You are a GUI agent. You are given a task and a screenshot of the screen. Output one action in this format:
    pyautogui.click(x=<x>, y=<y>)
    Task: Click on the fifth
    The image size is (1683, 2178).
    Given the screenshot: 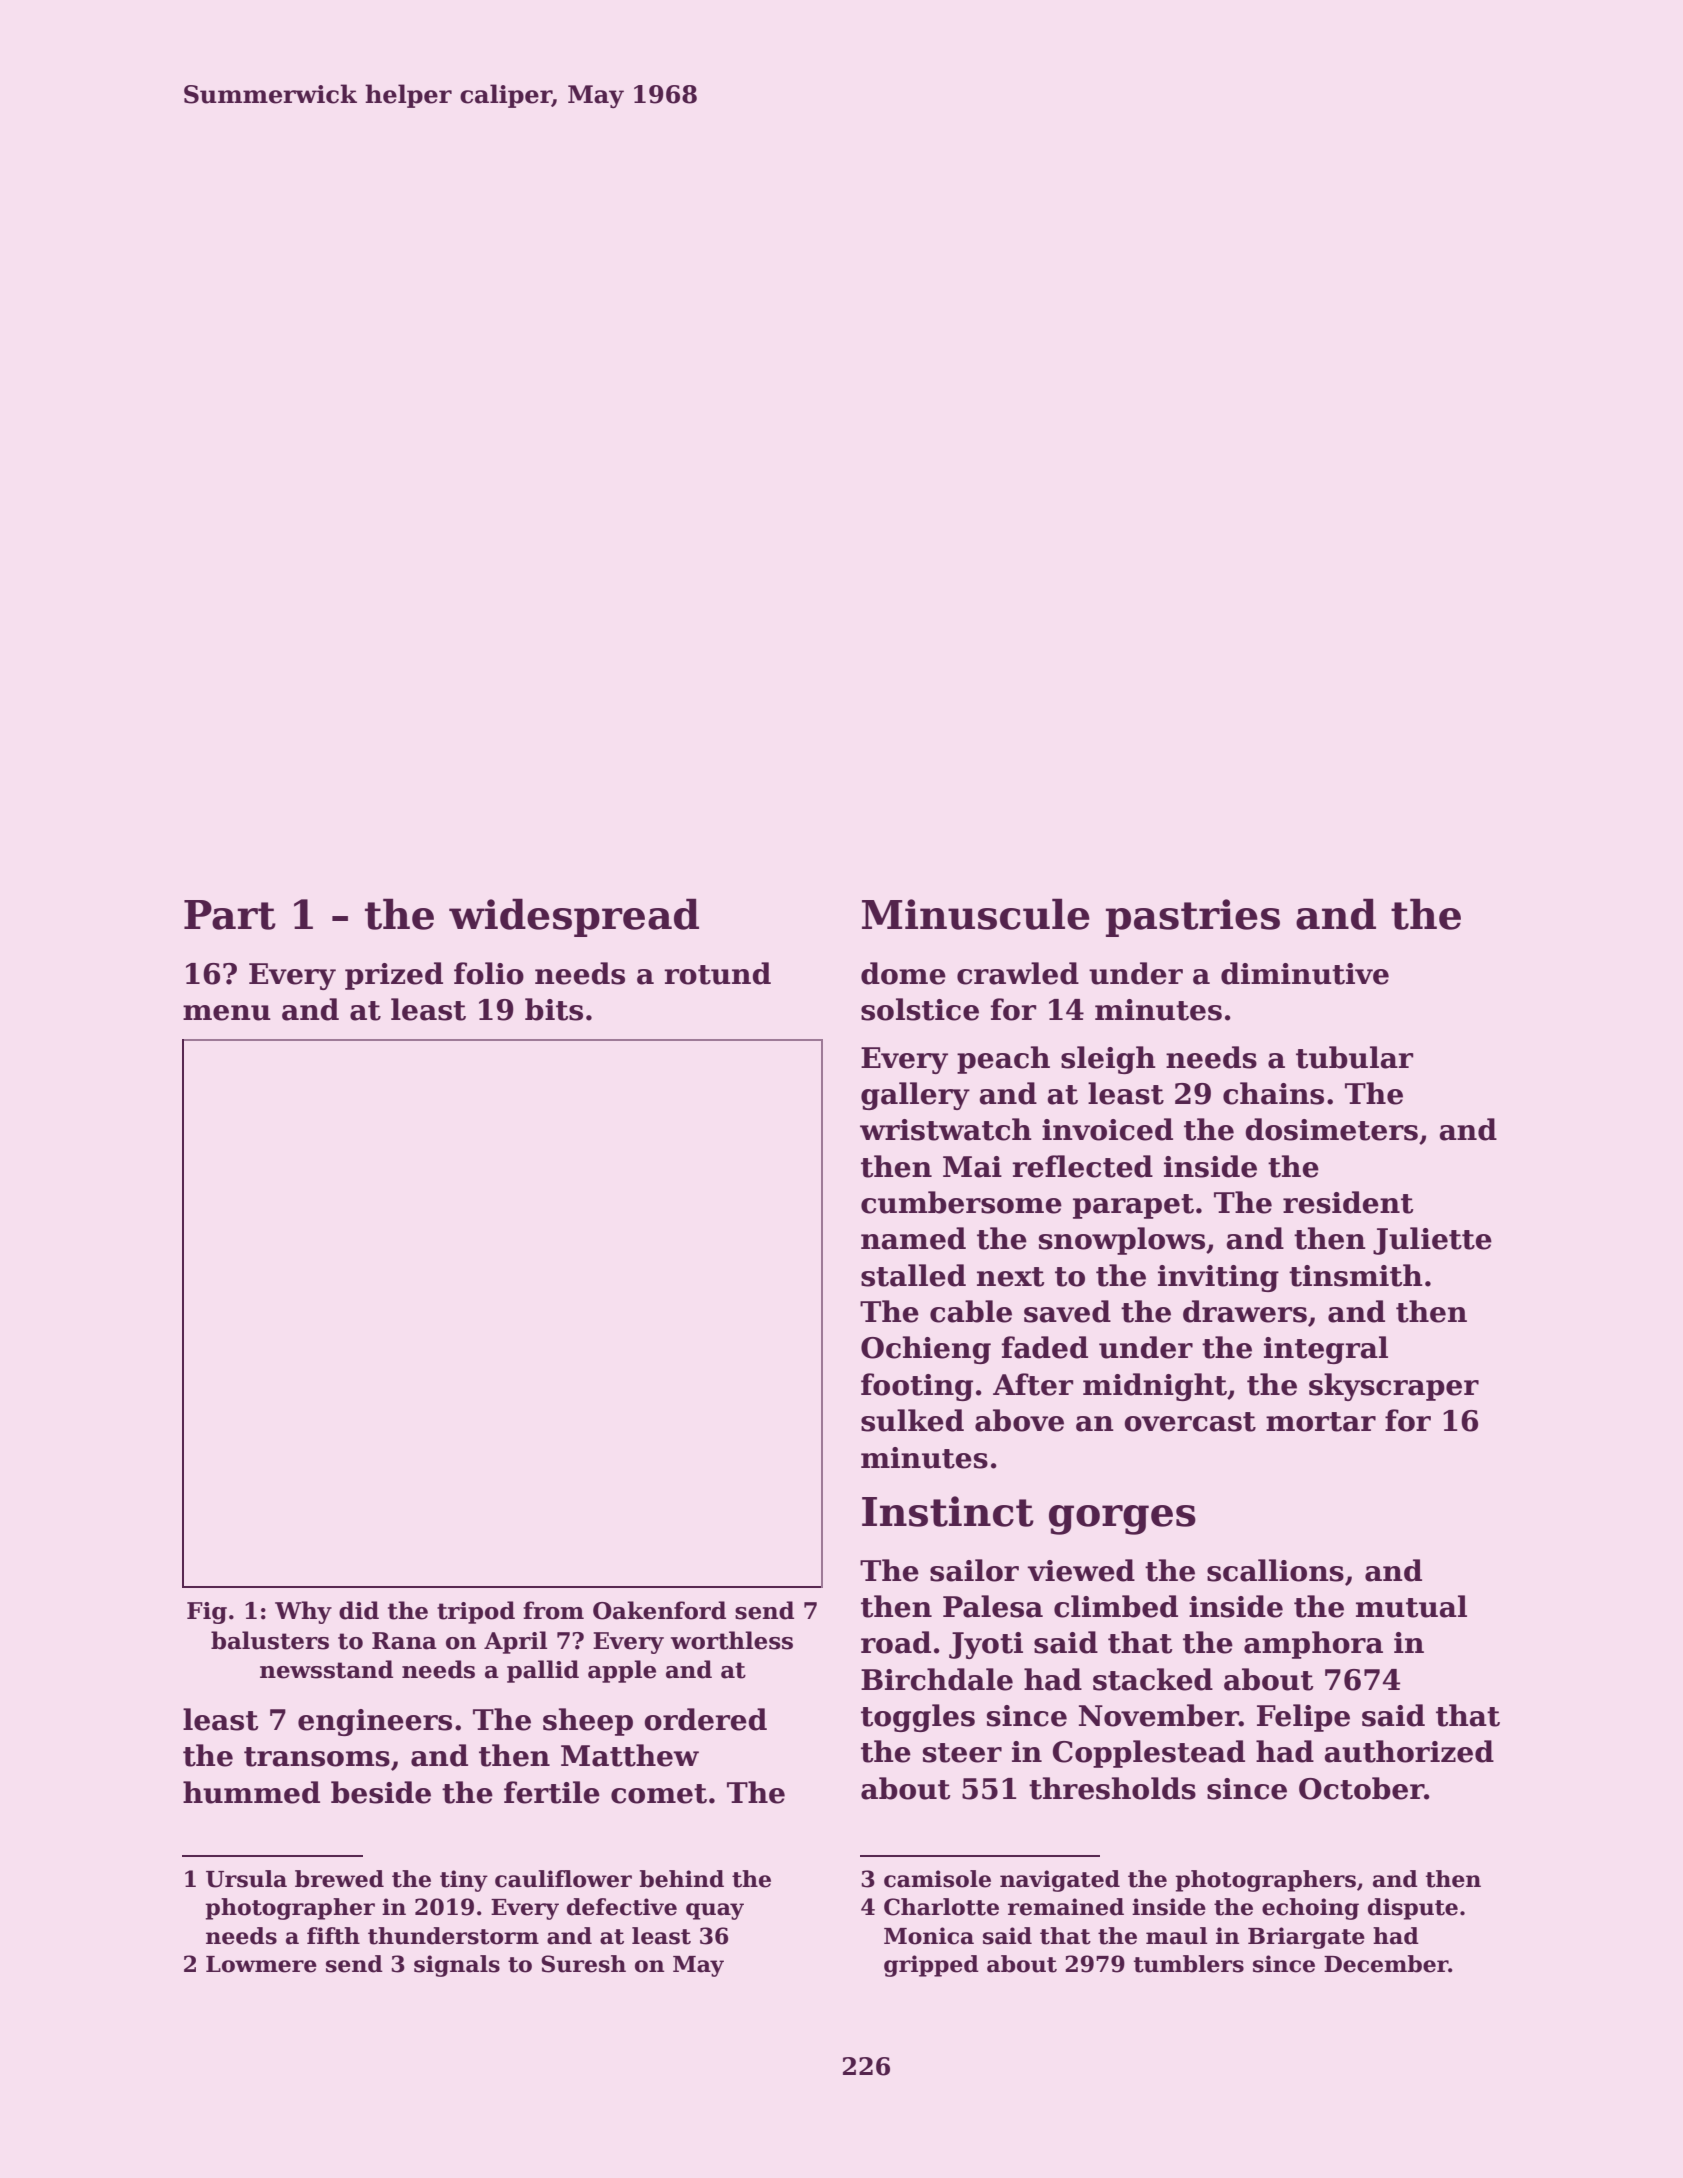 What is the action you would take?
    pyautogui.click(x=333, y=1936)
